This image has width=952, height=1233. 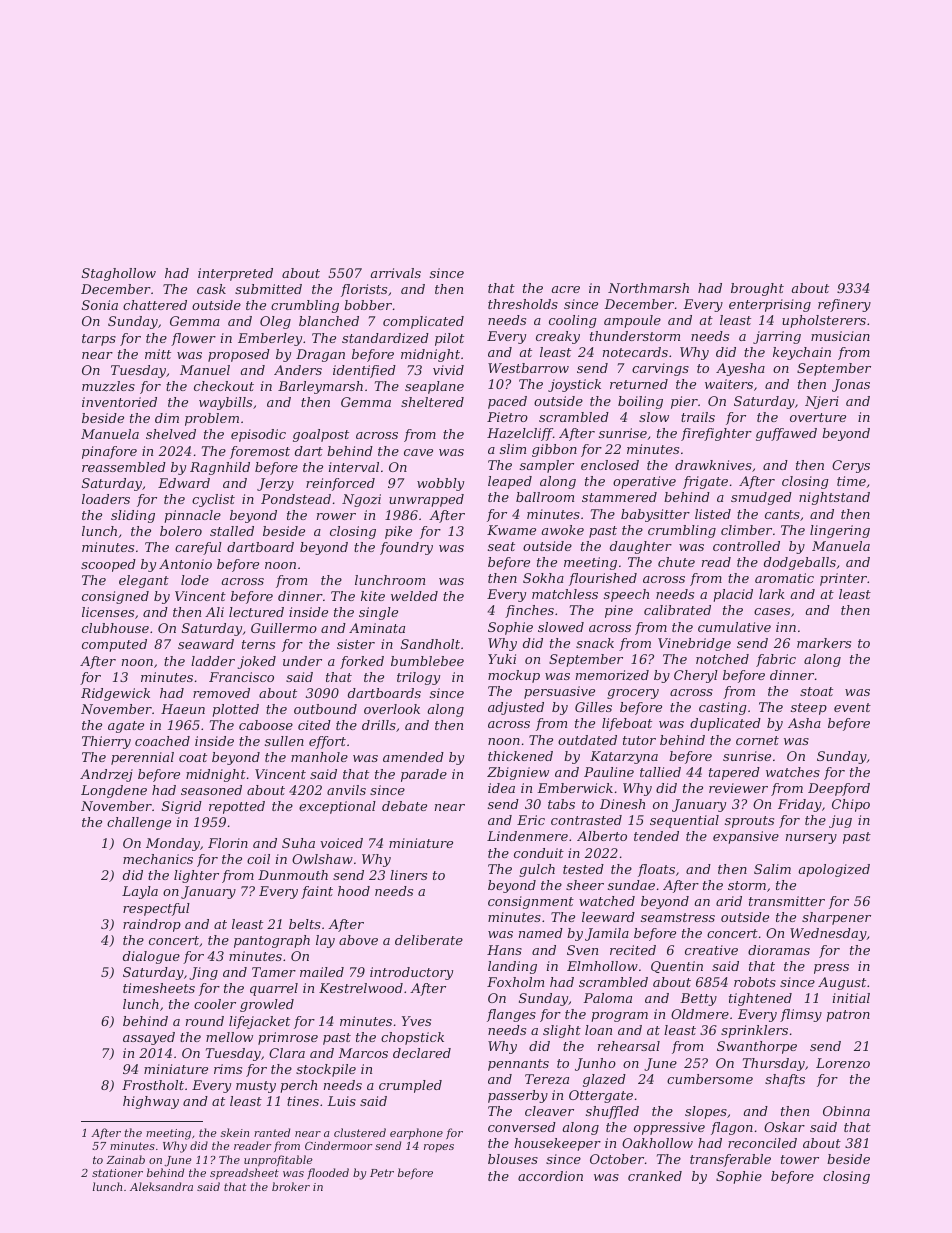 I want to click on pier, so click(x=684, y=402).
